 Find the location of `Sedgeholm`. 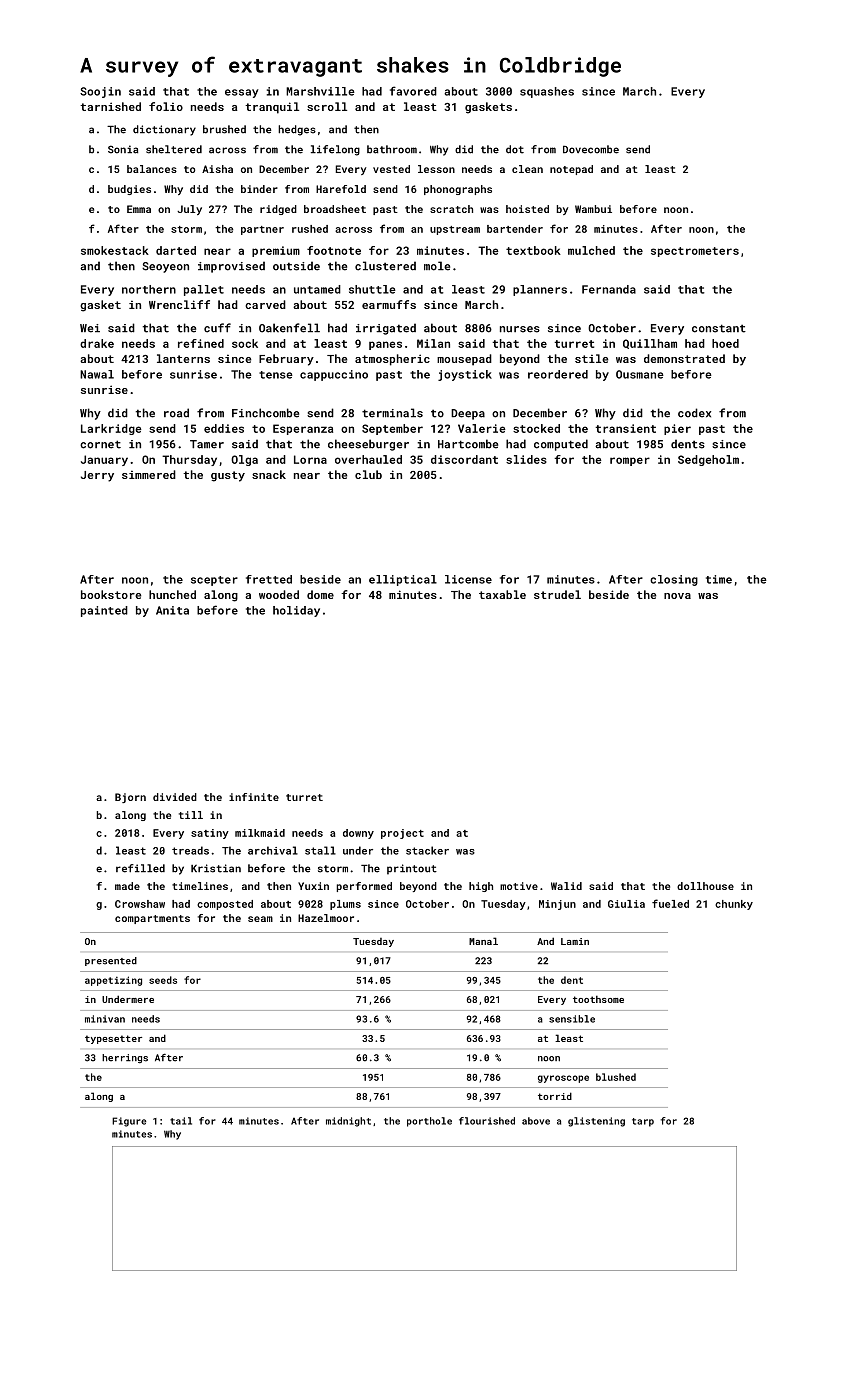

Sedgeholm is located at coordinates (708, 460).
